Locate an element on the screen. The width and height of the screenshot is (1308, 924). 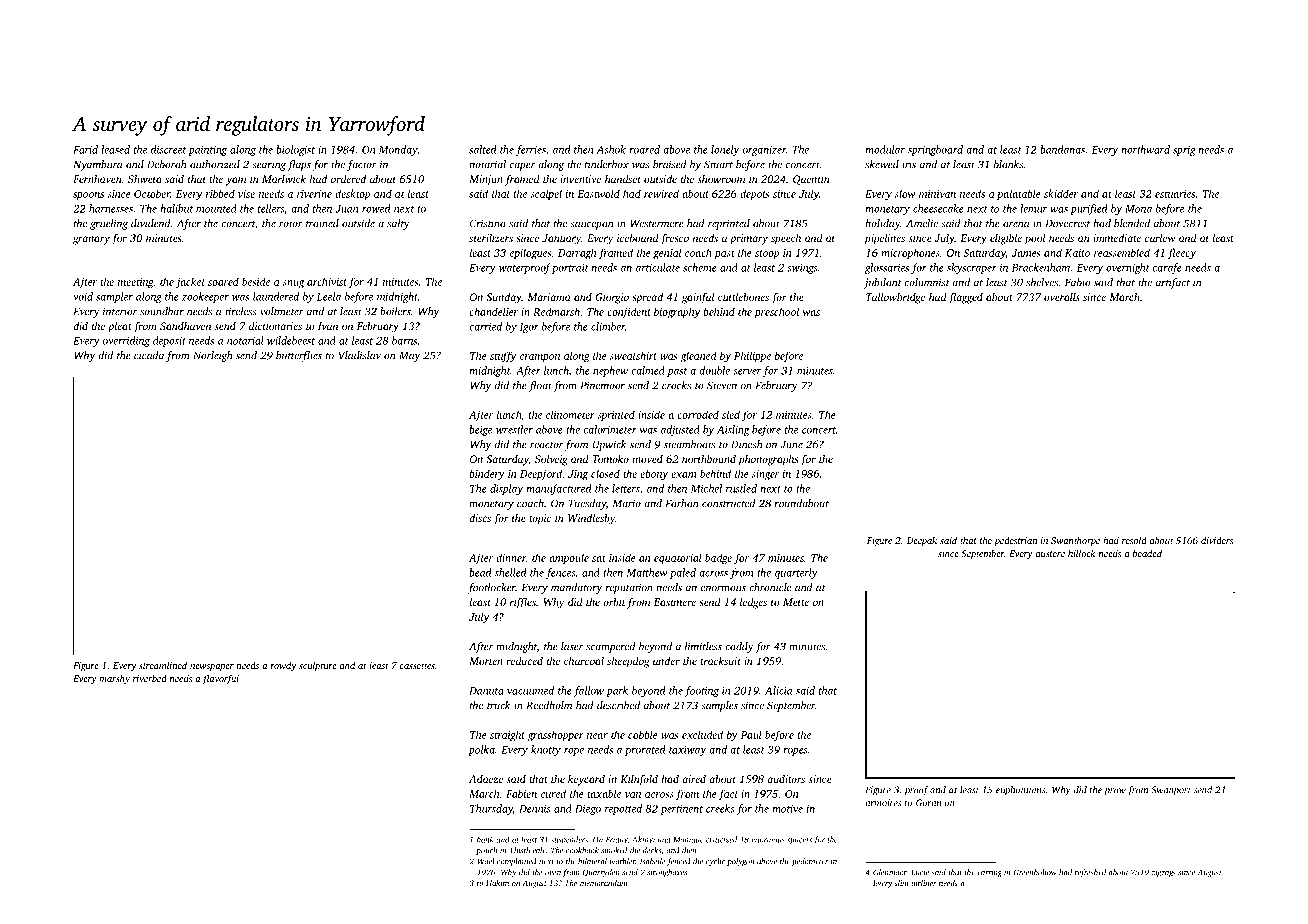
biologist is located at coordinates (295, 150).
